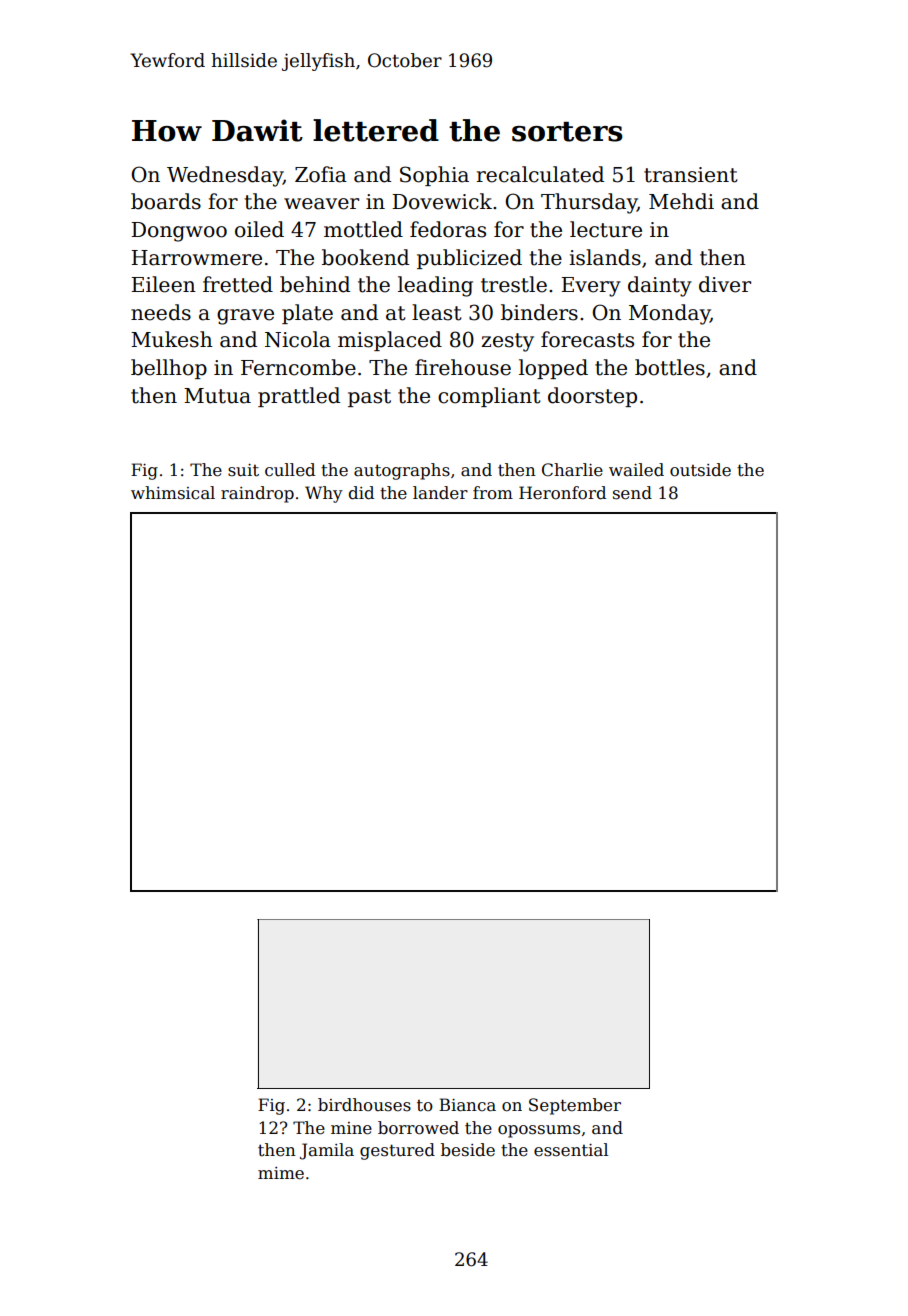 The image size is (908, 1316). Describe the element at coordinates (281, 1173) in the screenshot. I see `mime` at that location.
